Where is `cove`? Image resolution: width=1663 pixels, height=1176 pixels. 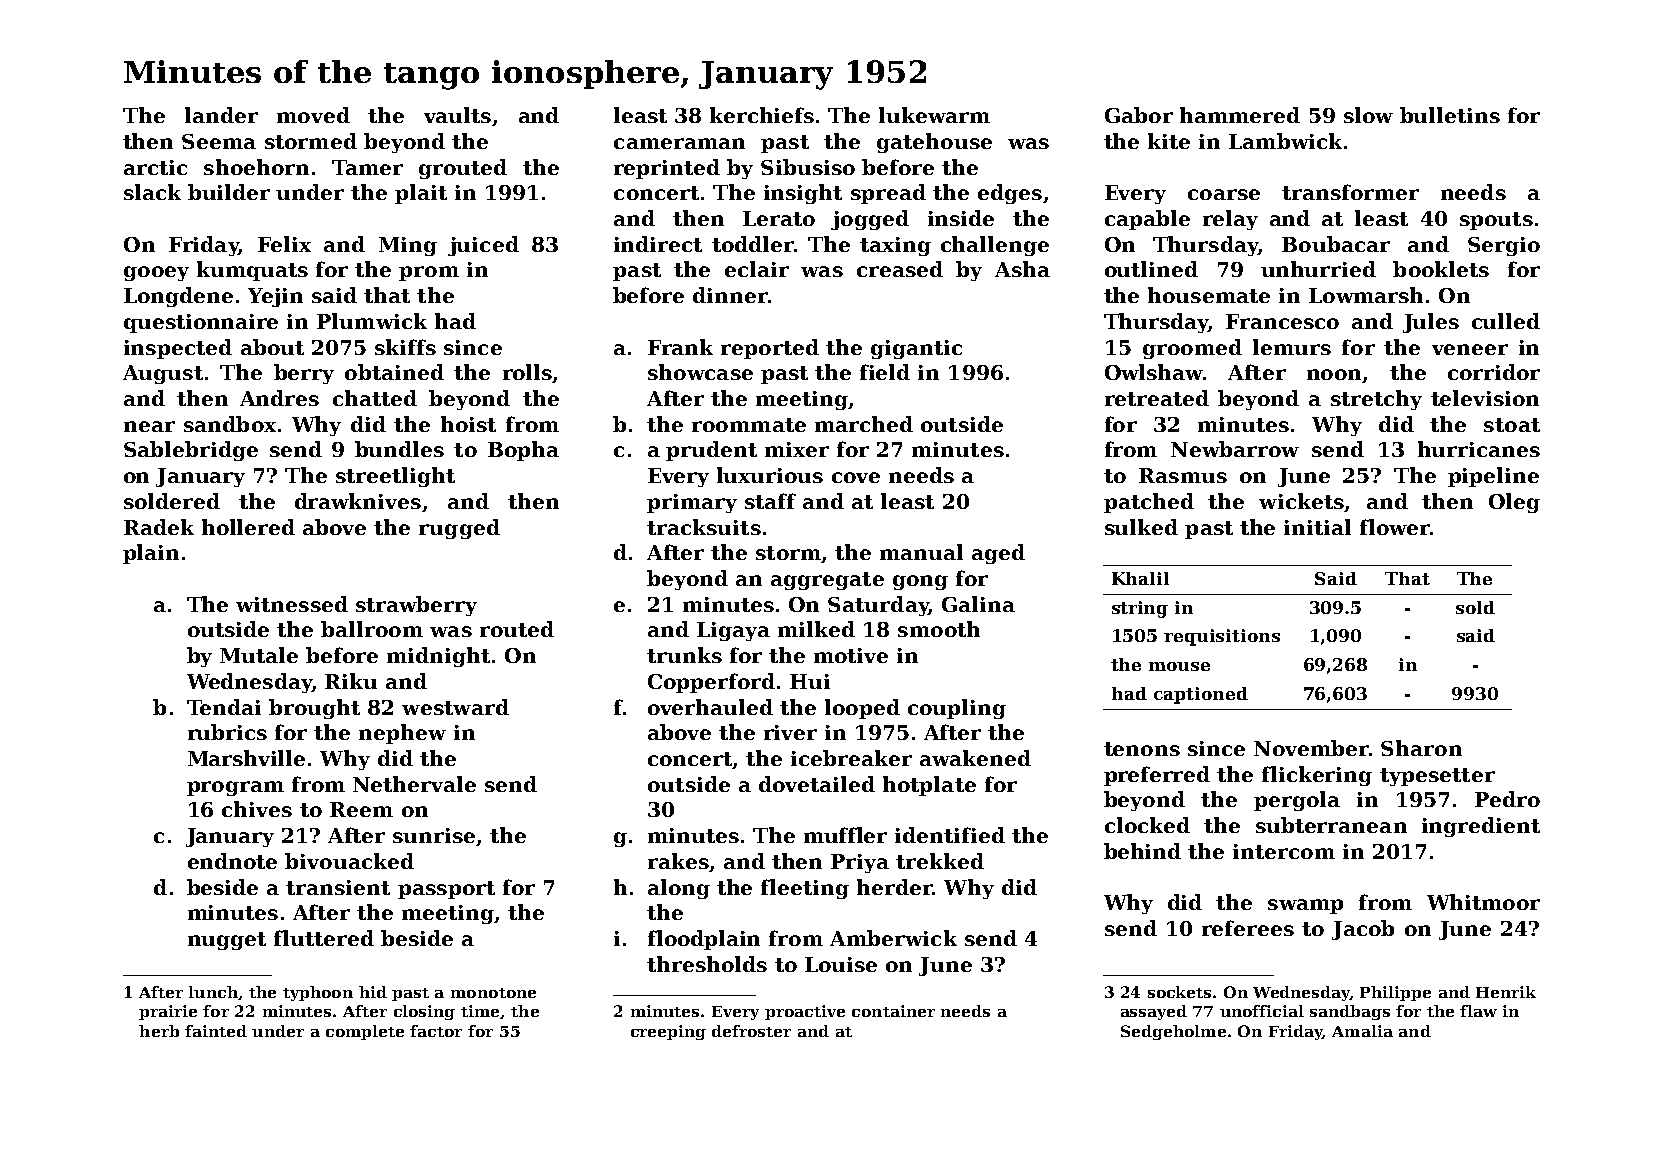
cove is located at coordinates (856, 477).
